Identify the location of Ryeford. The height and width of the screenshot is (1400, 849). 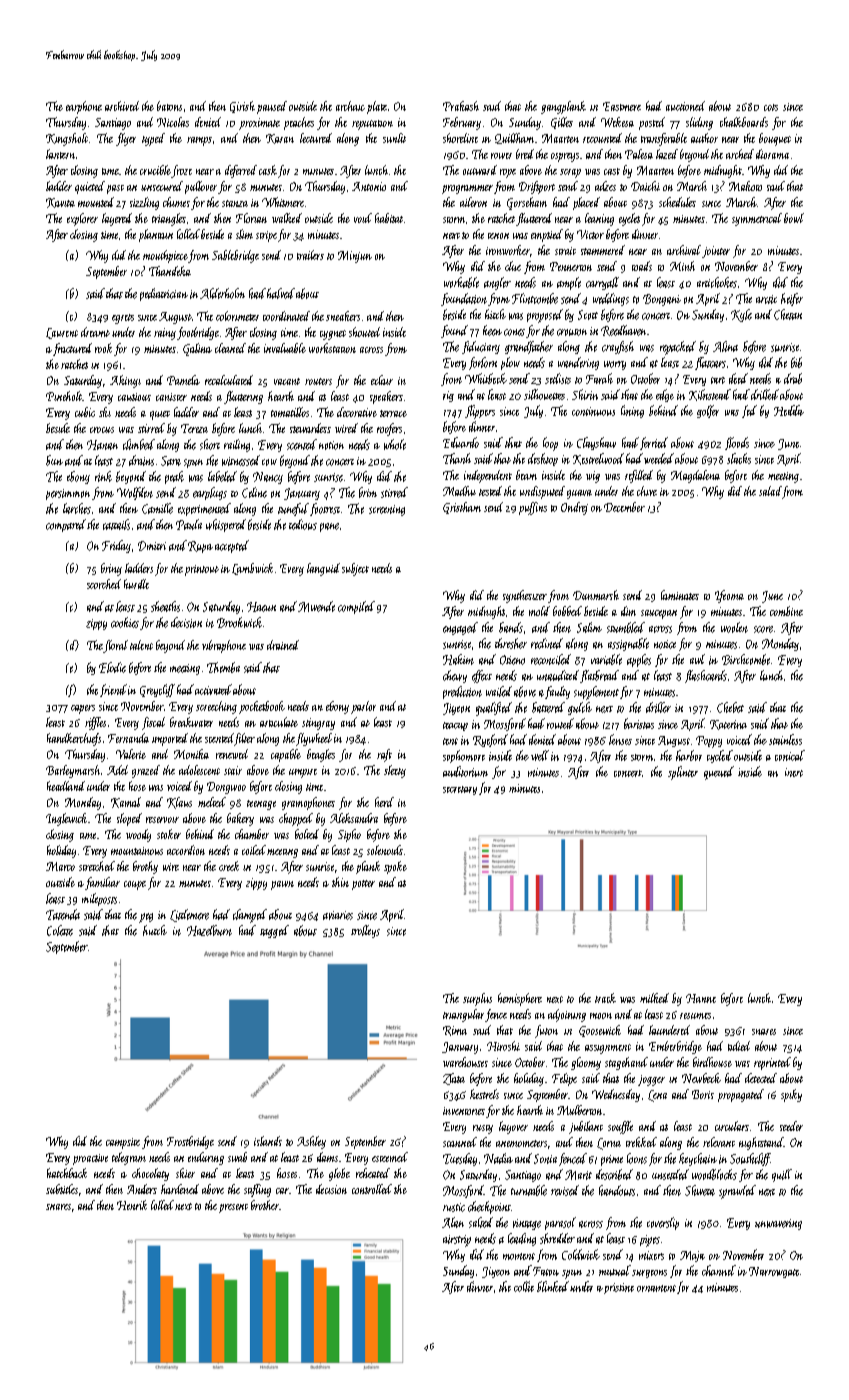
(490, 740).
